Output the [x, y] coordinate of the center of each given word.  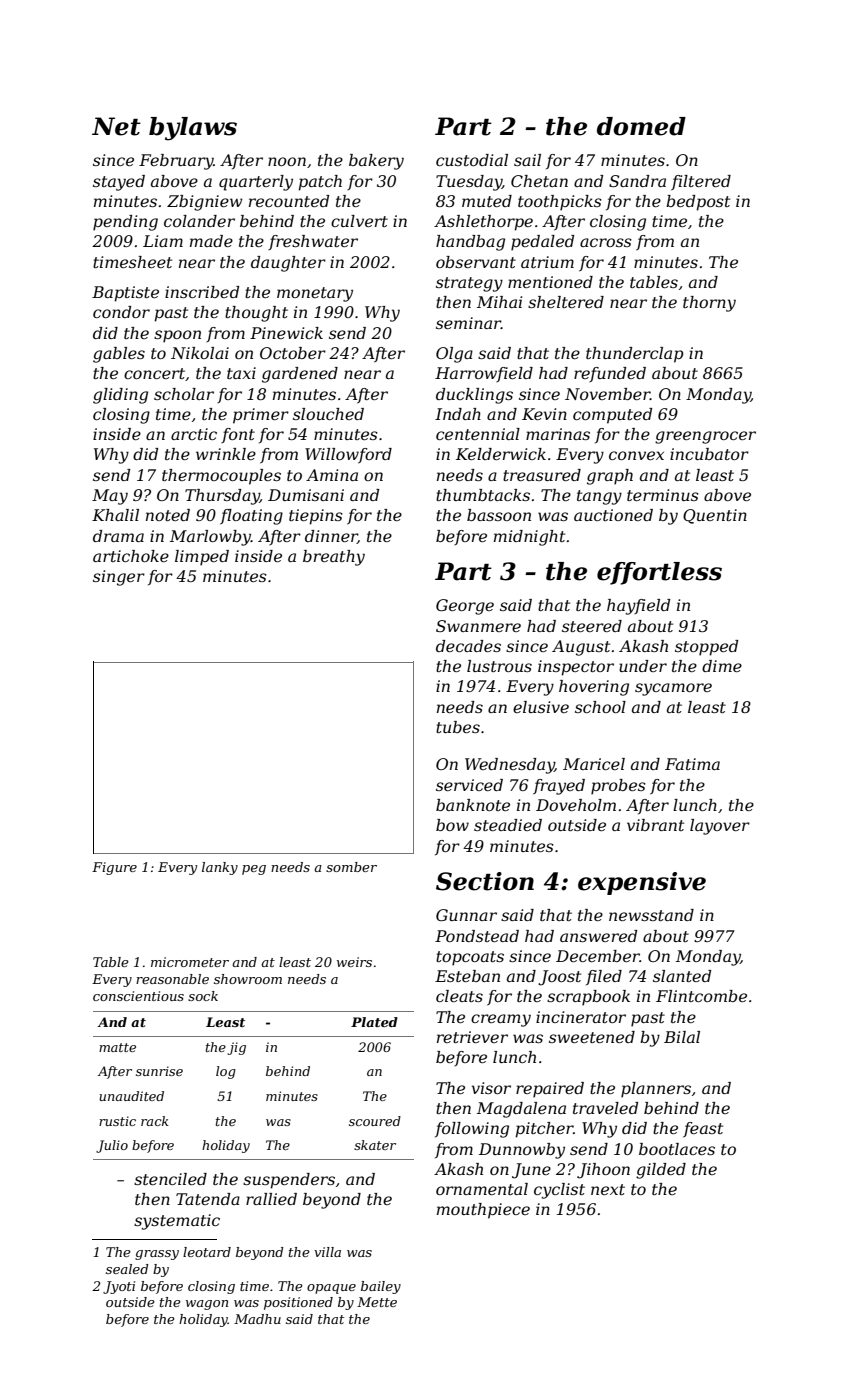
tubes [458, 727]
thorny [709, 304]
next [608, 1189]
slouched [328, 414]
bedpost [698, 203]
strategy [469, 284]
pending [125, 223]
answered [598, 936]
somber [351, 867]
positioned [298, 1303]
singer [119, 578]
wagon [207, 1305]
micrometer [190, 962]
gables [119, 355]
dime [722, 666]
